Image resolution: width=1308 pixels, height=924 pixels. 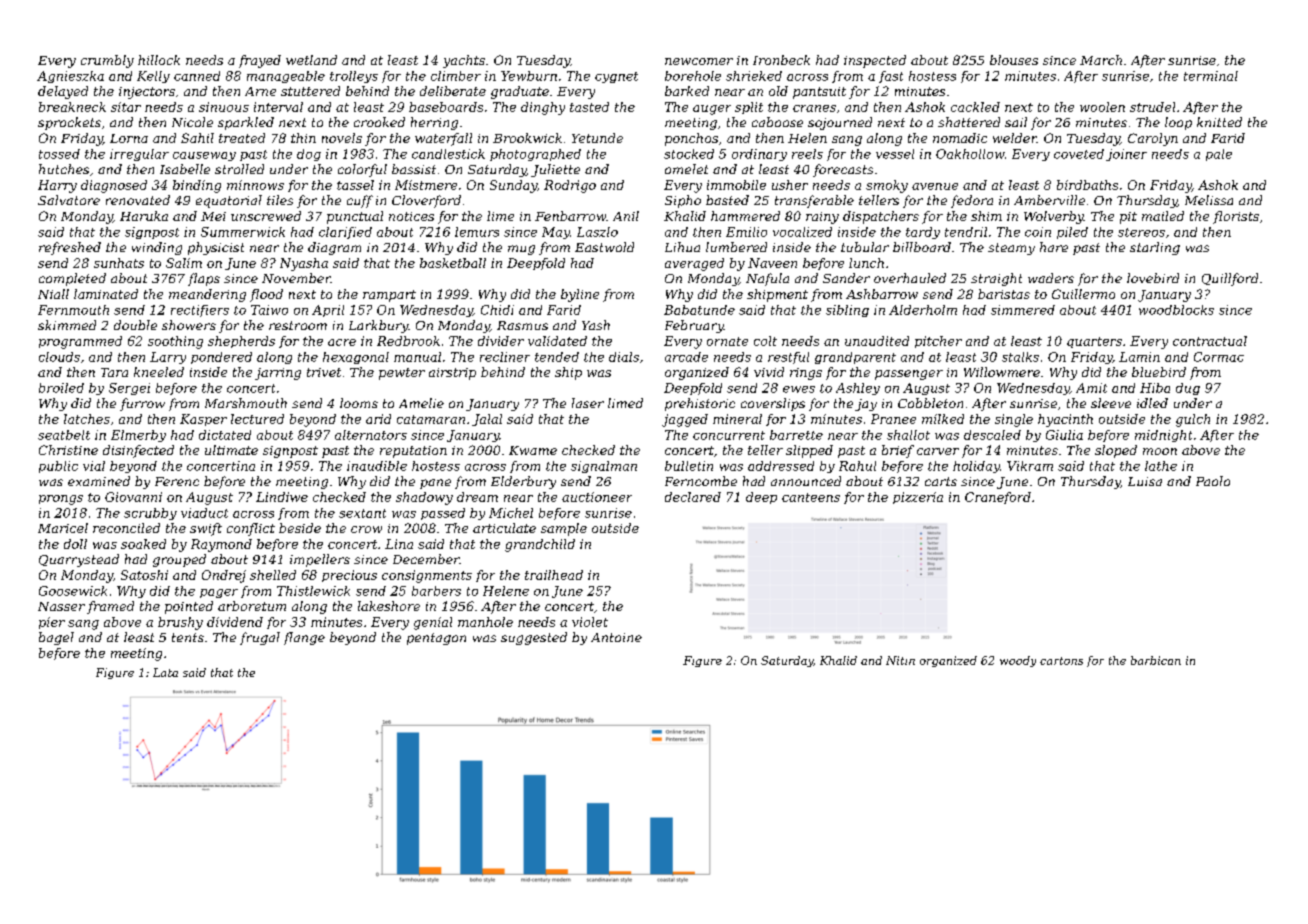 I want to click on terminal, so click(x=1211, y=76).
